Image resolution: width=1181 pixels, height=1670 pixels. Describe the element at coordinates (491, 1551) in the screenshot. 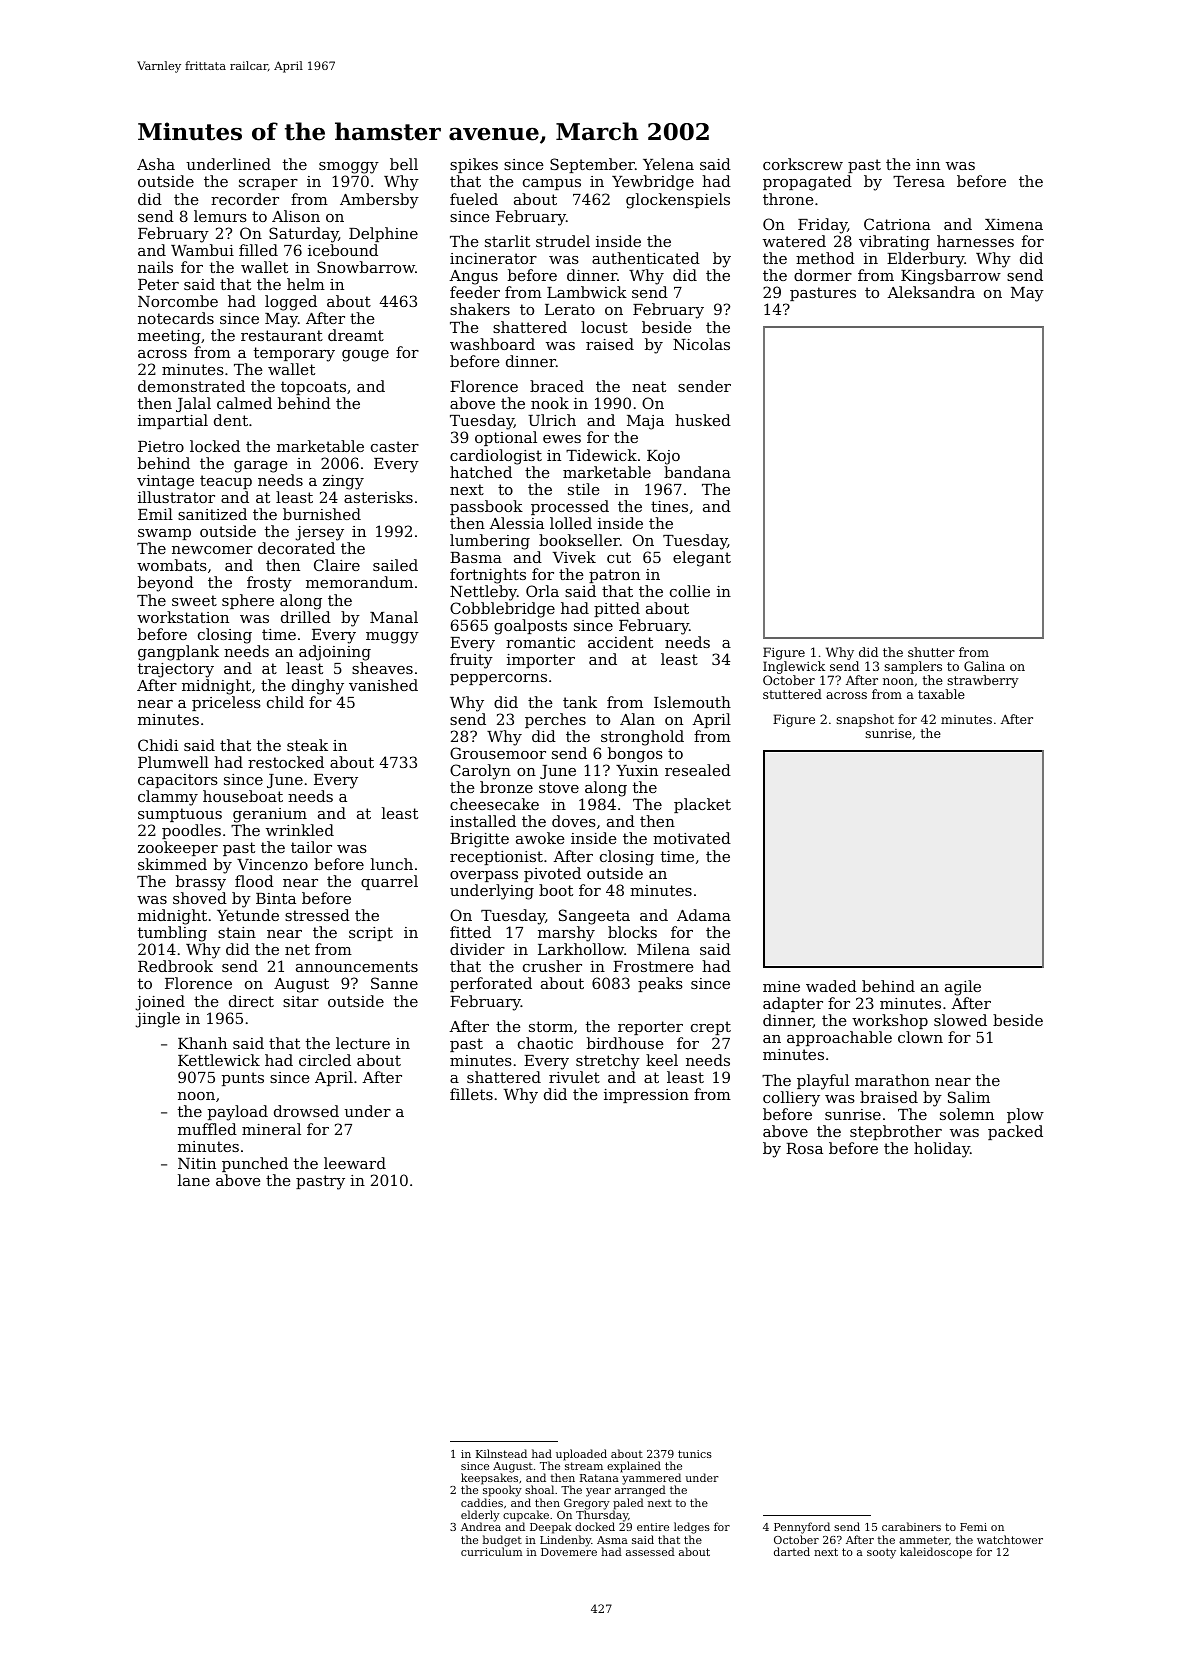

I see `curriculum` at that location.
